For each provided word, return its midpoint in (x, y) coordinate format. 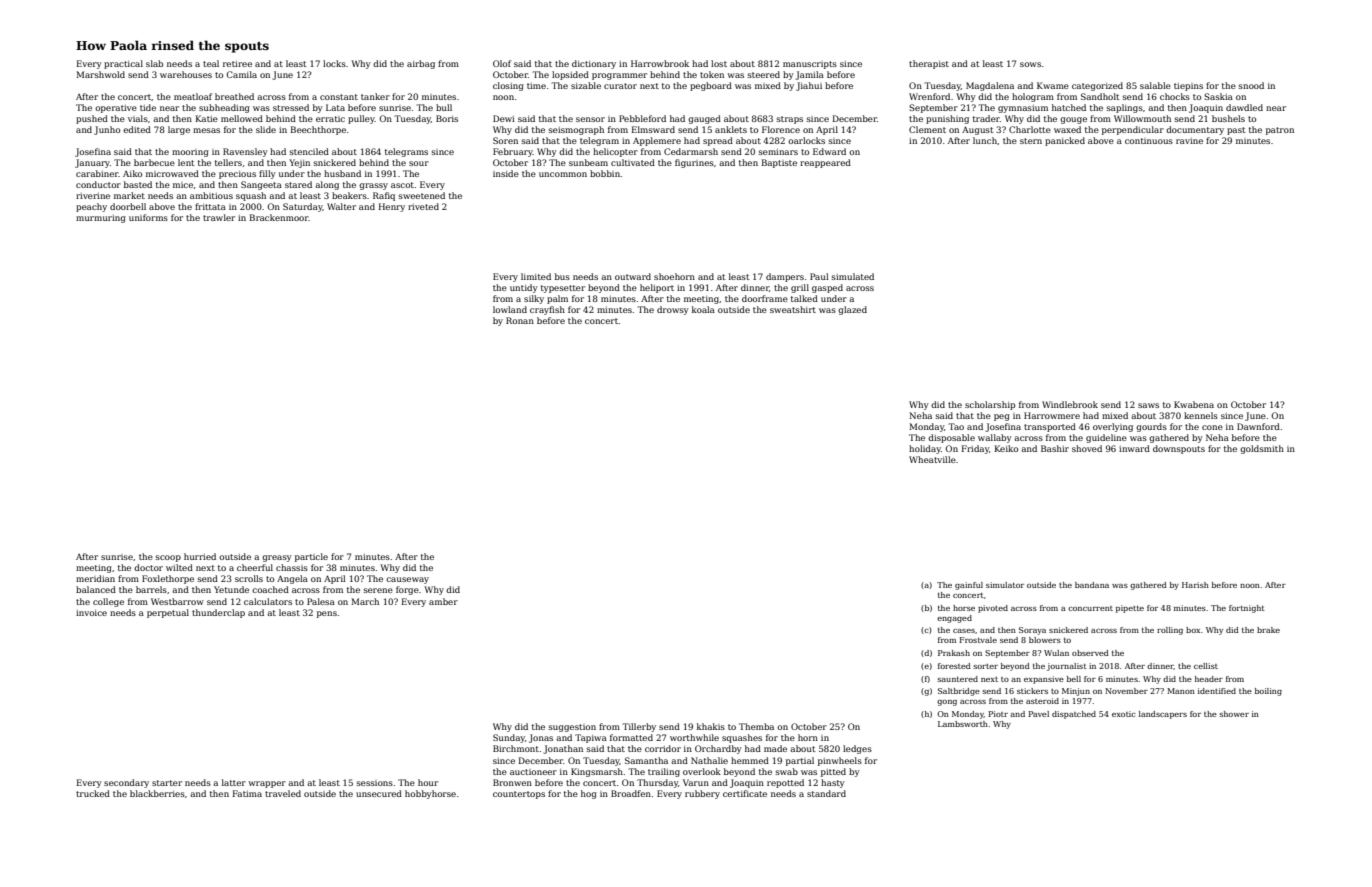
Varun (696, 782)
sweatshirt (793, 309)
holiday (925, 449)
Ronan (520, 320)
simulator (1005, 585)
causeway (407, 580)
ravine (1189, 141)
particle (311, 557)
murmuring (101, 219)
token (712, 74)
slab (154, 63)
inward (1134, 448)
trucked (93, 793)
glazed (852, 310)
